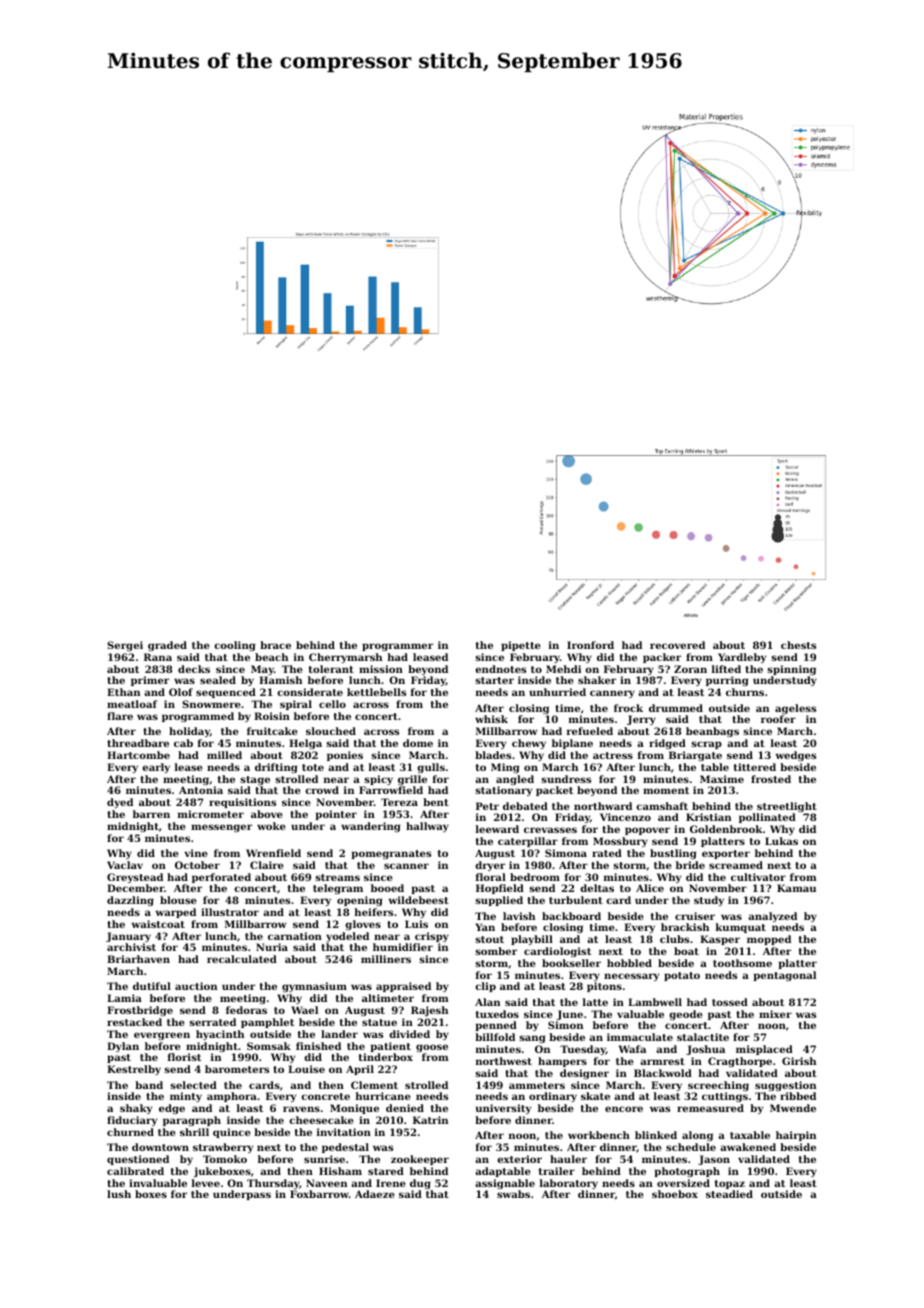  I want to click on tinderbox, so click(386, 1057).
